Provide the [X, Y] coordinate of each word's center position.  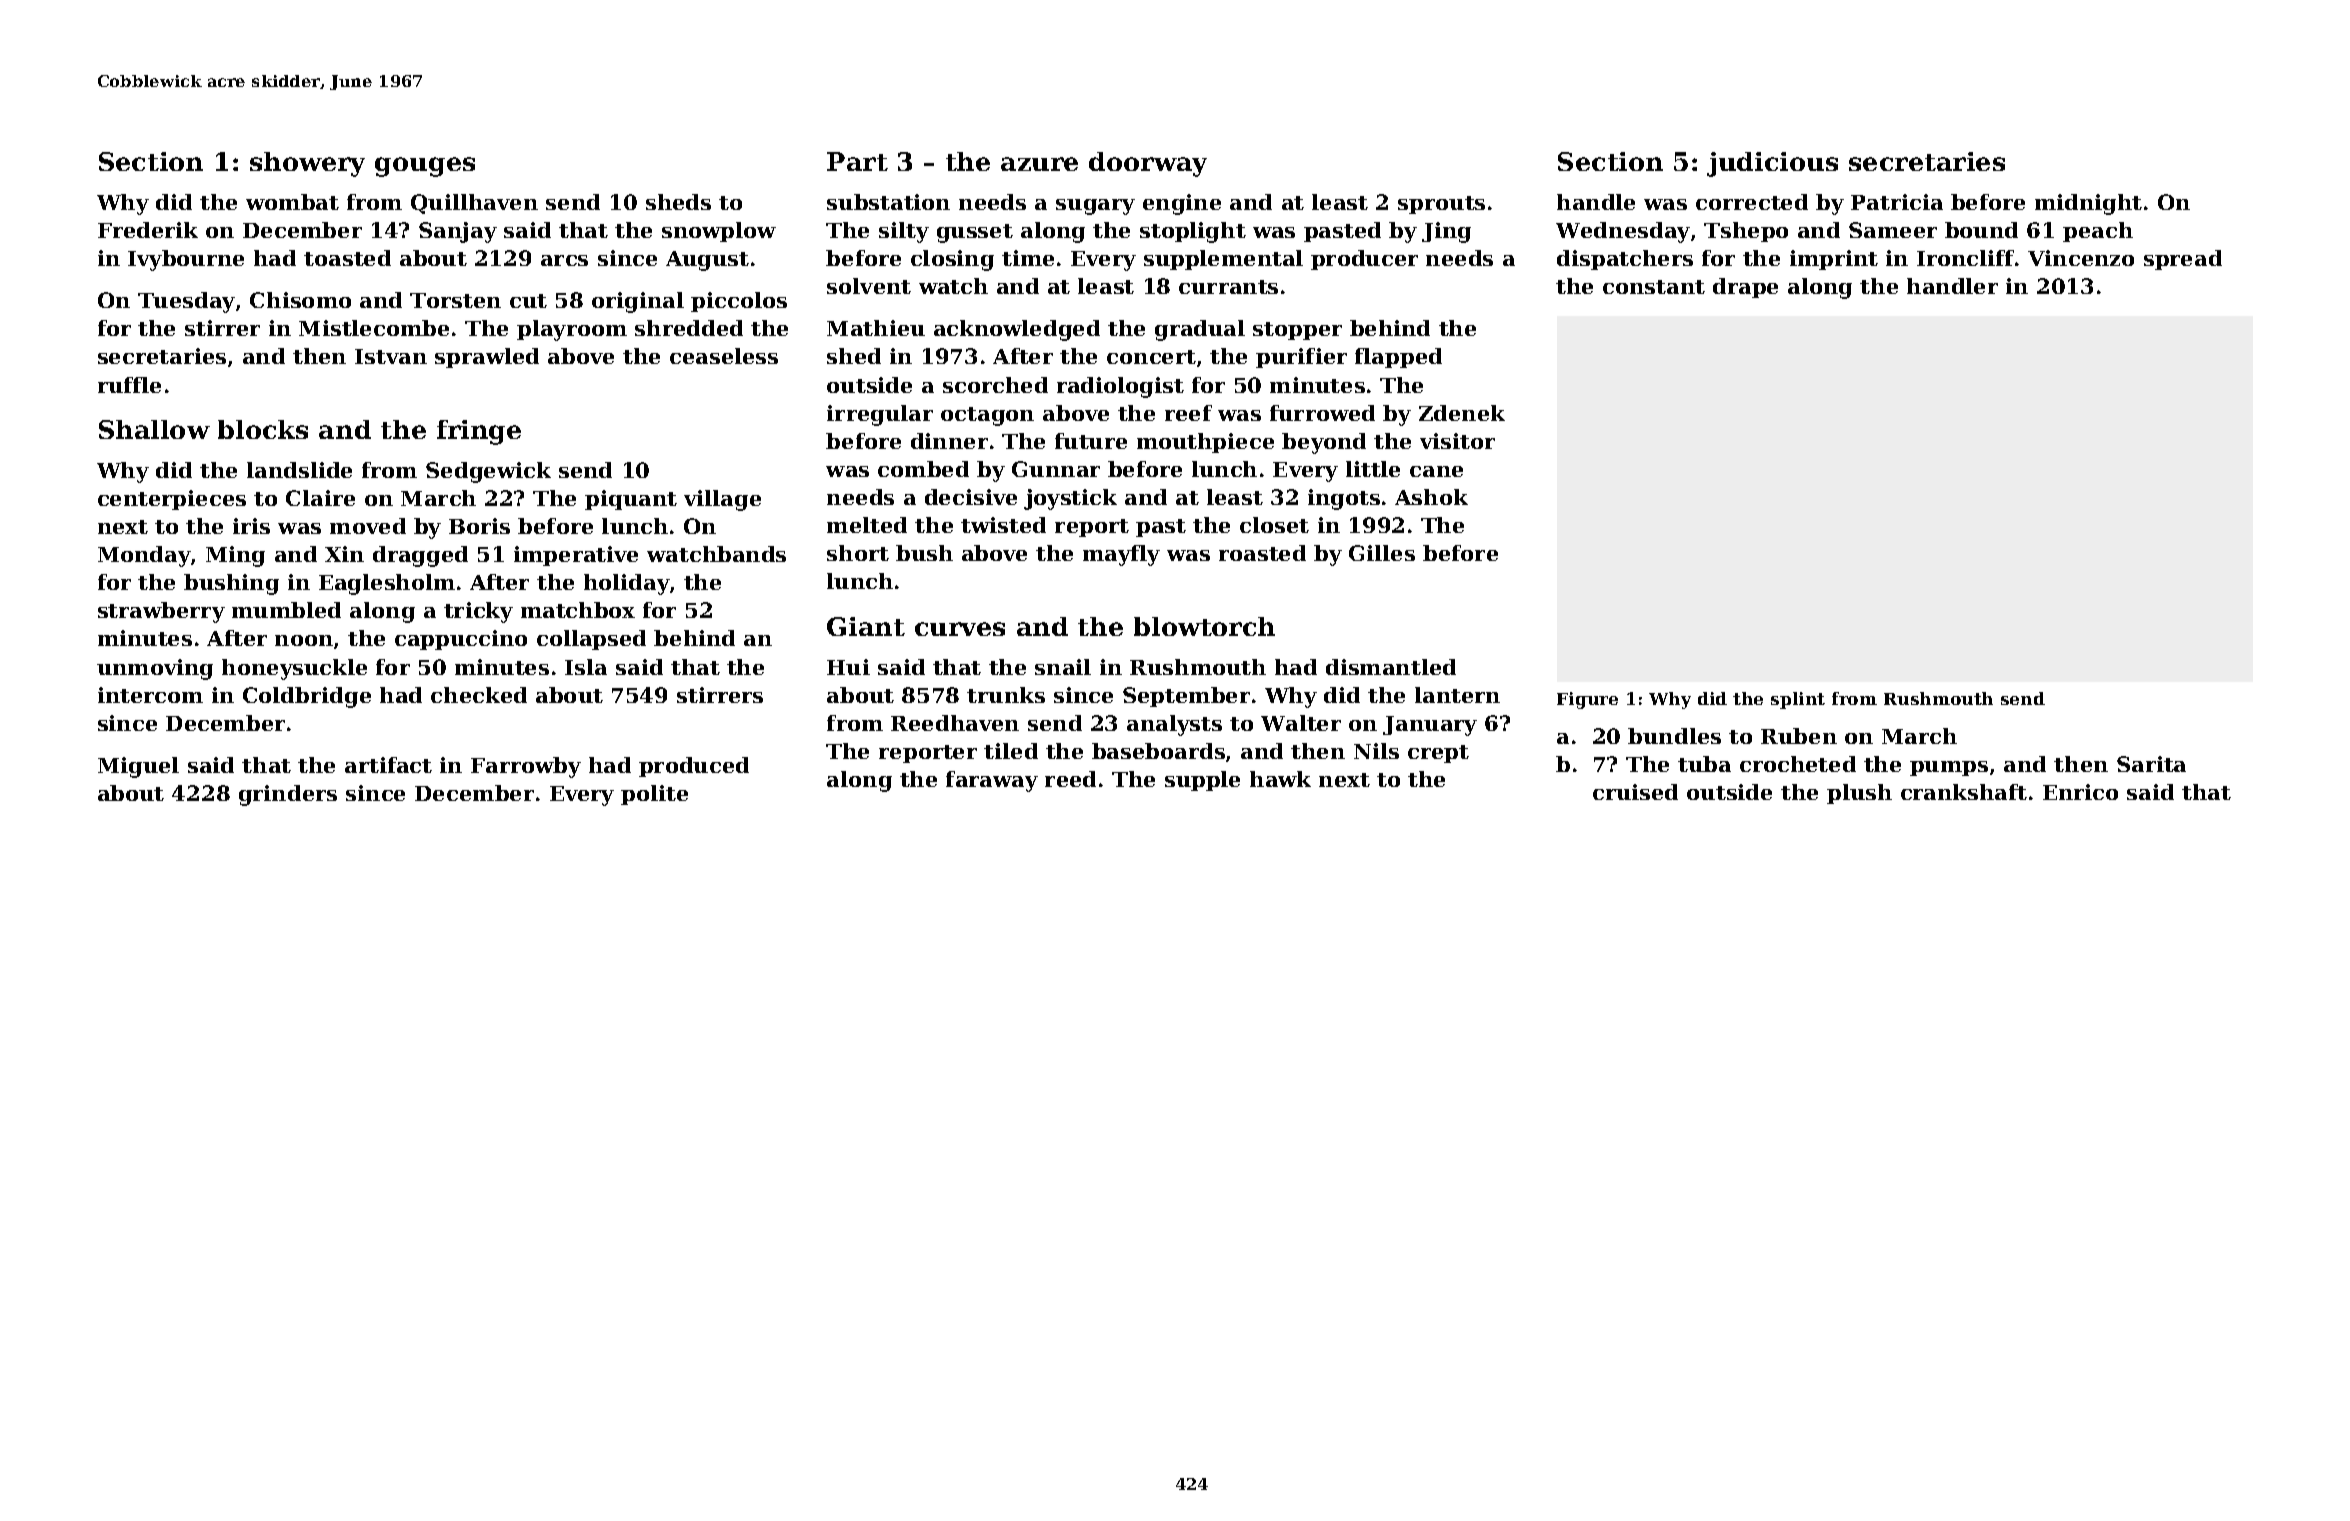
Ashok [1431, 497]
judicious [1772, 164]
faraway [992, 781]
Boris [479, 526]
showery [307, 164]
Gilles [1382, 553]
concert [1151, 357]
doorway [1148, 164]
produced [694, 767]
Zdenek [1462, 413]
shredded [689, 328]
